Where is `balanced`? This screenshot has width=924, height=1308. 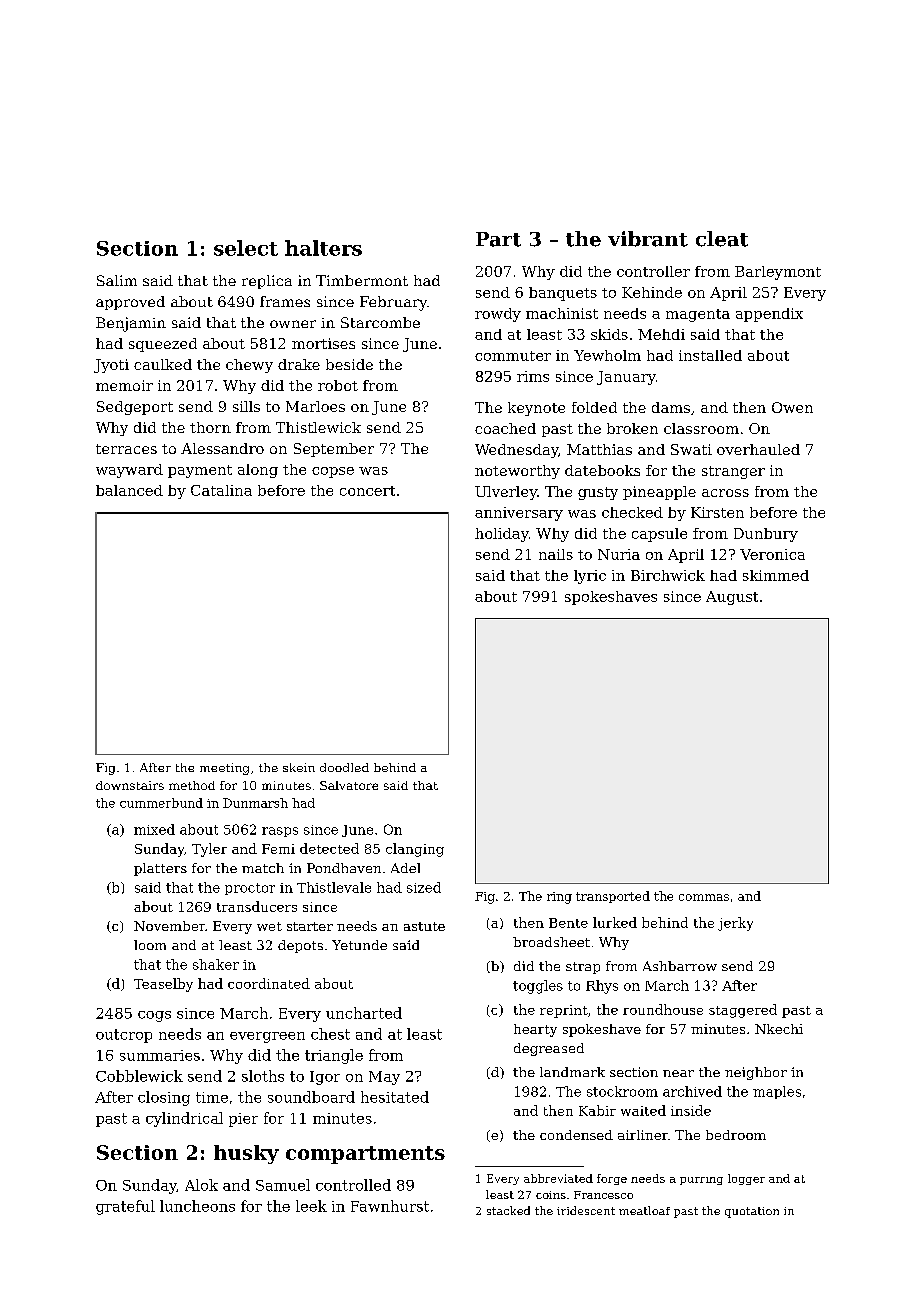 balanced is located at coordinates (129, 490).
